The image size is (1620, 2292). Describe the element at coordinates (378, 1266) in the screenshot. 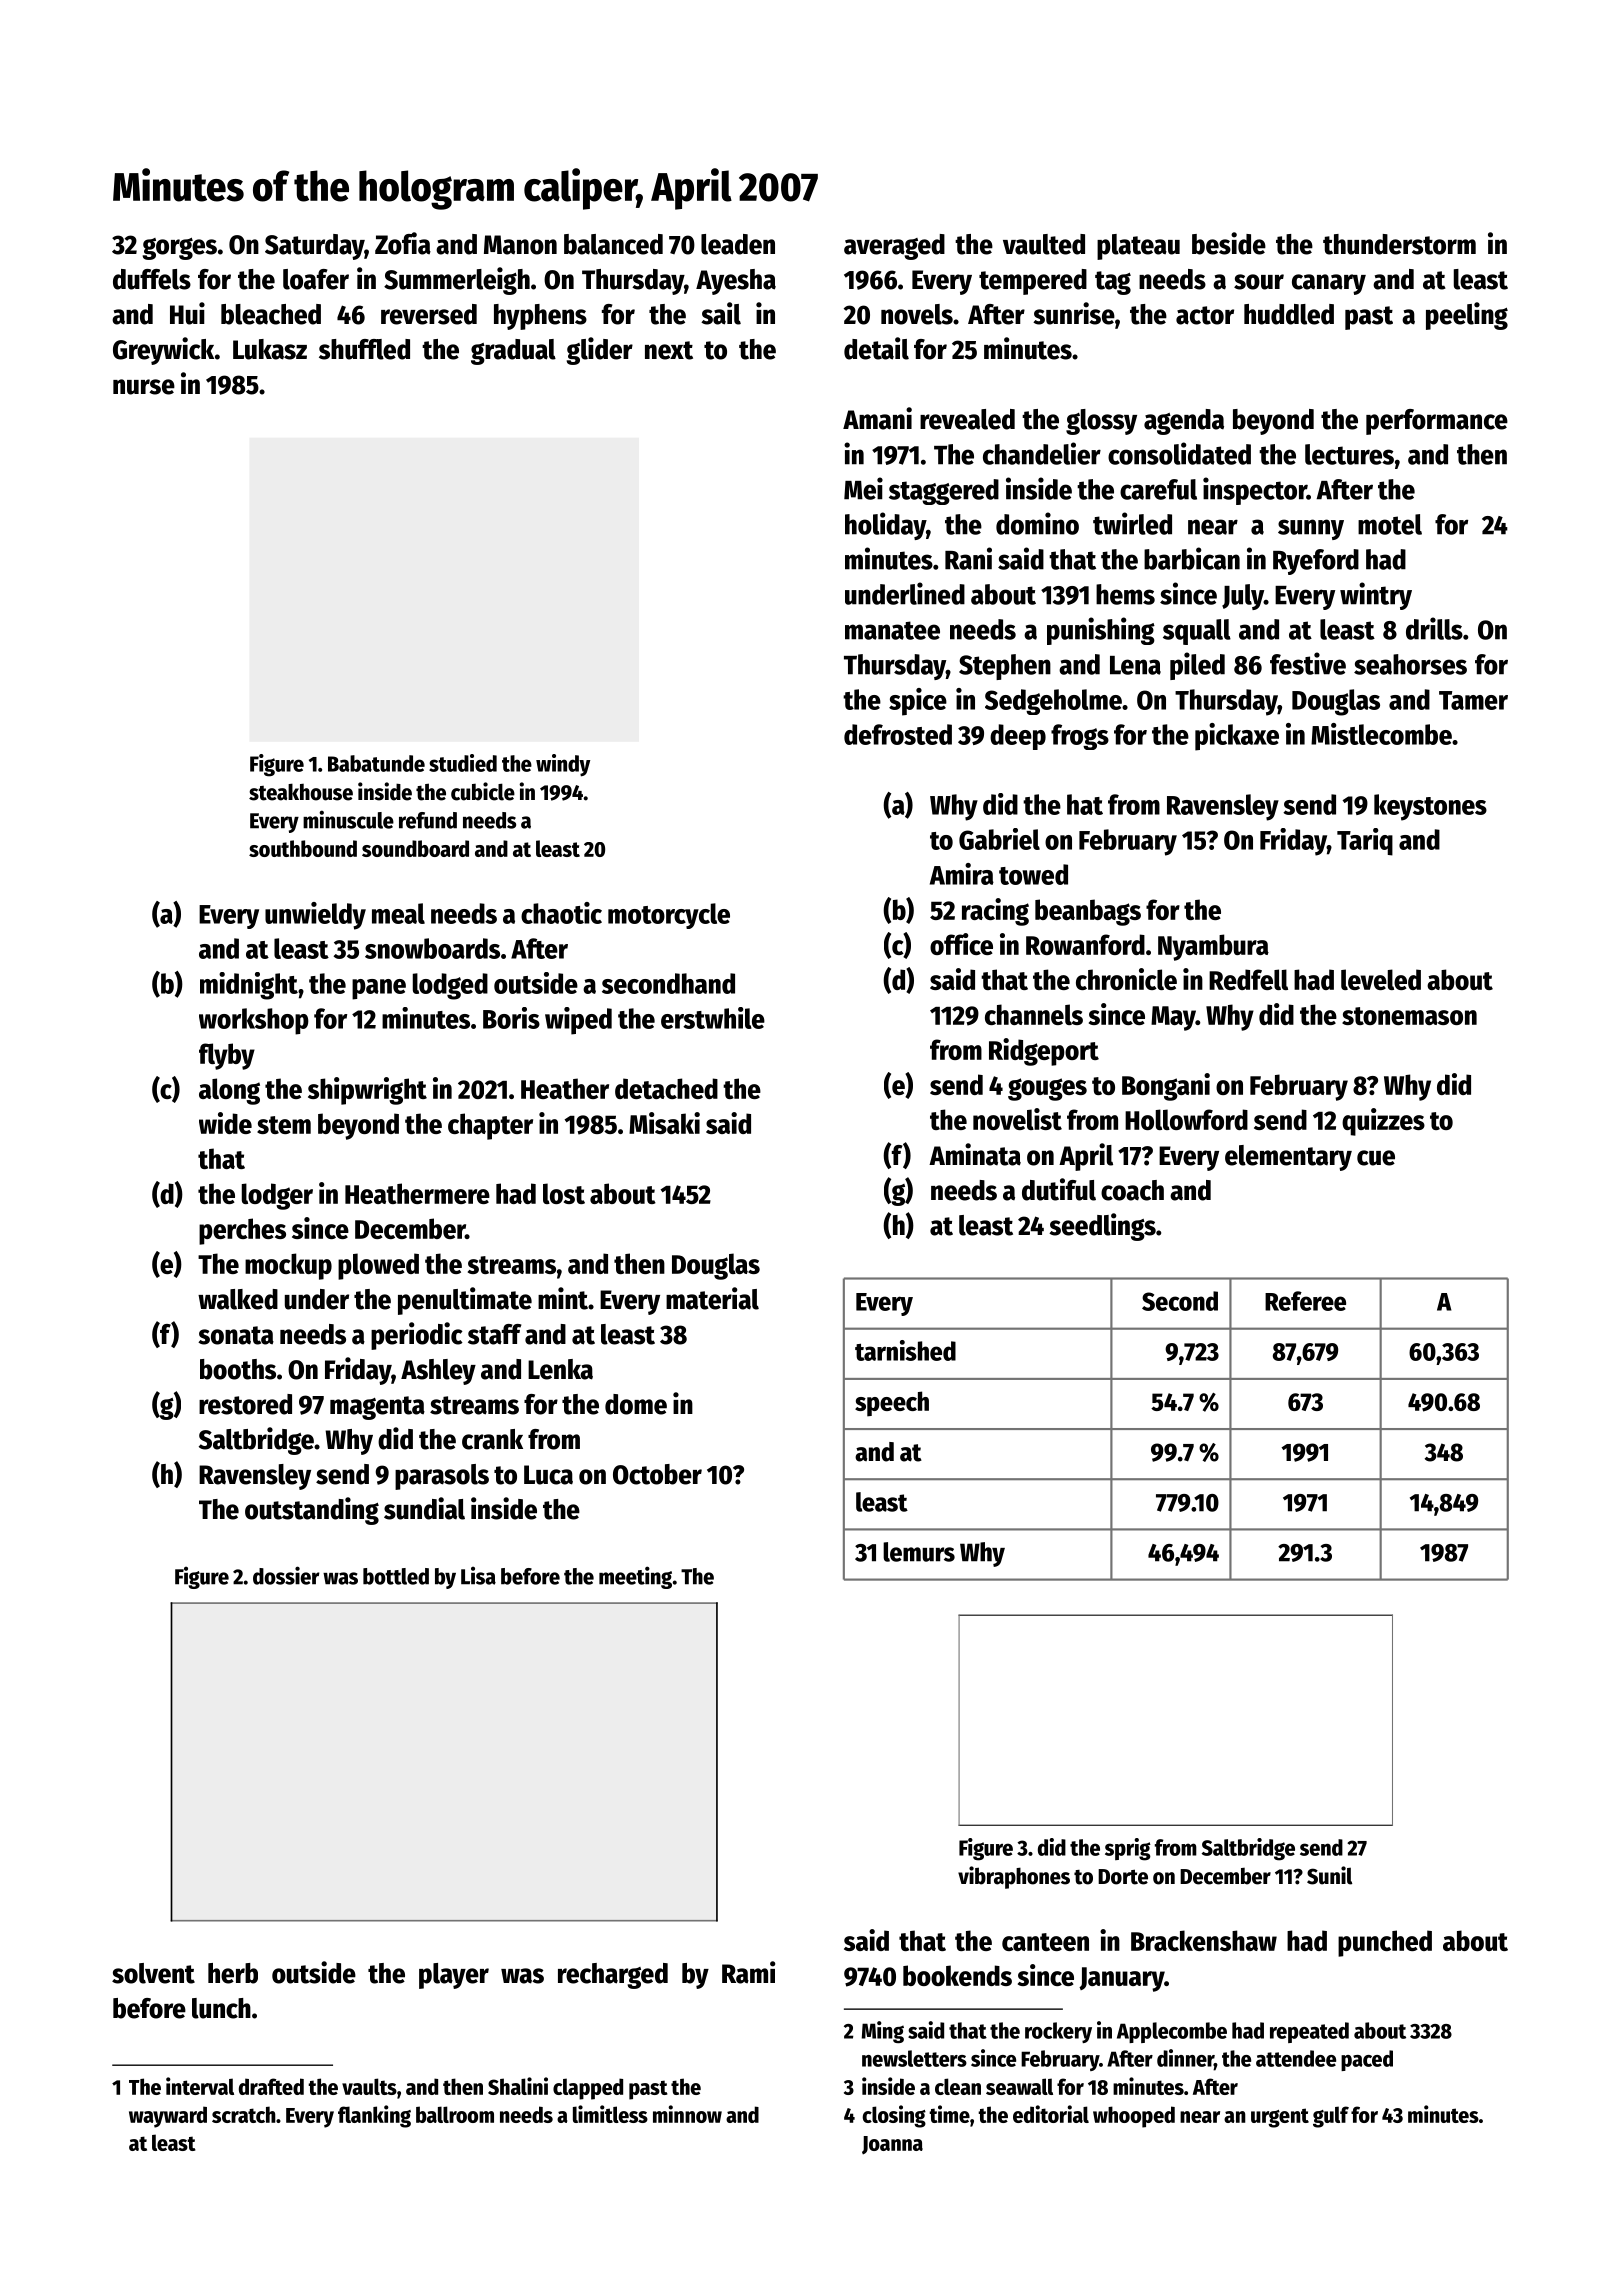

I see `plowed` at that location.
